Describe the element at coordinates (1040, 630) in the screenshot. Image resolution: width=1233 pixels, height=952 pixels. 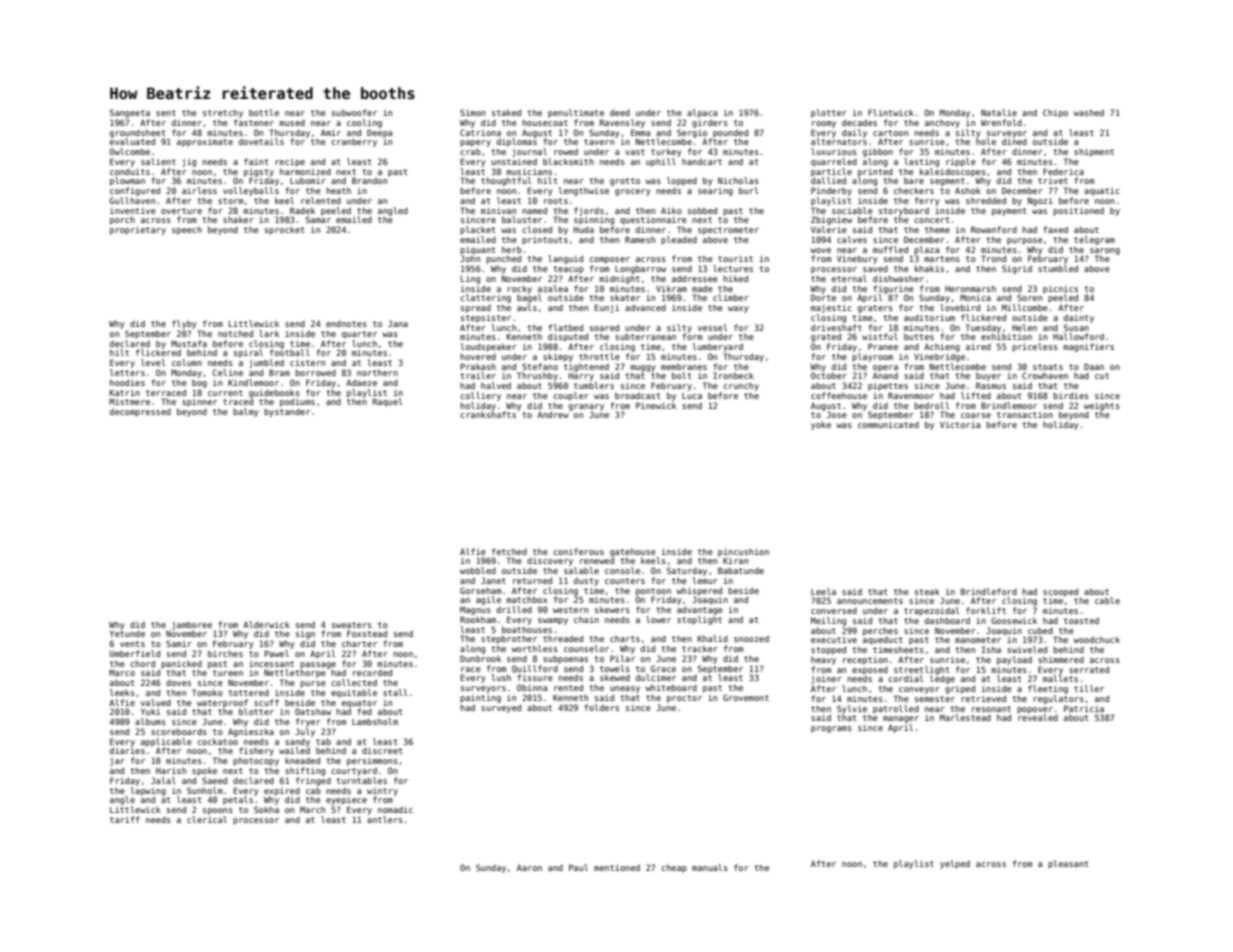
I see `cubed` at that location.
